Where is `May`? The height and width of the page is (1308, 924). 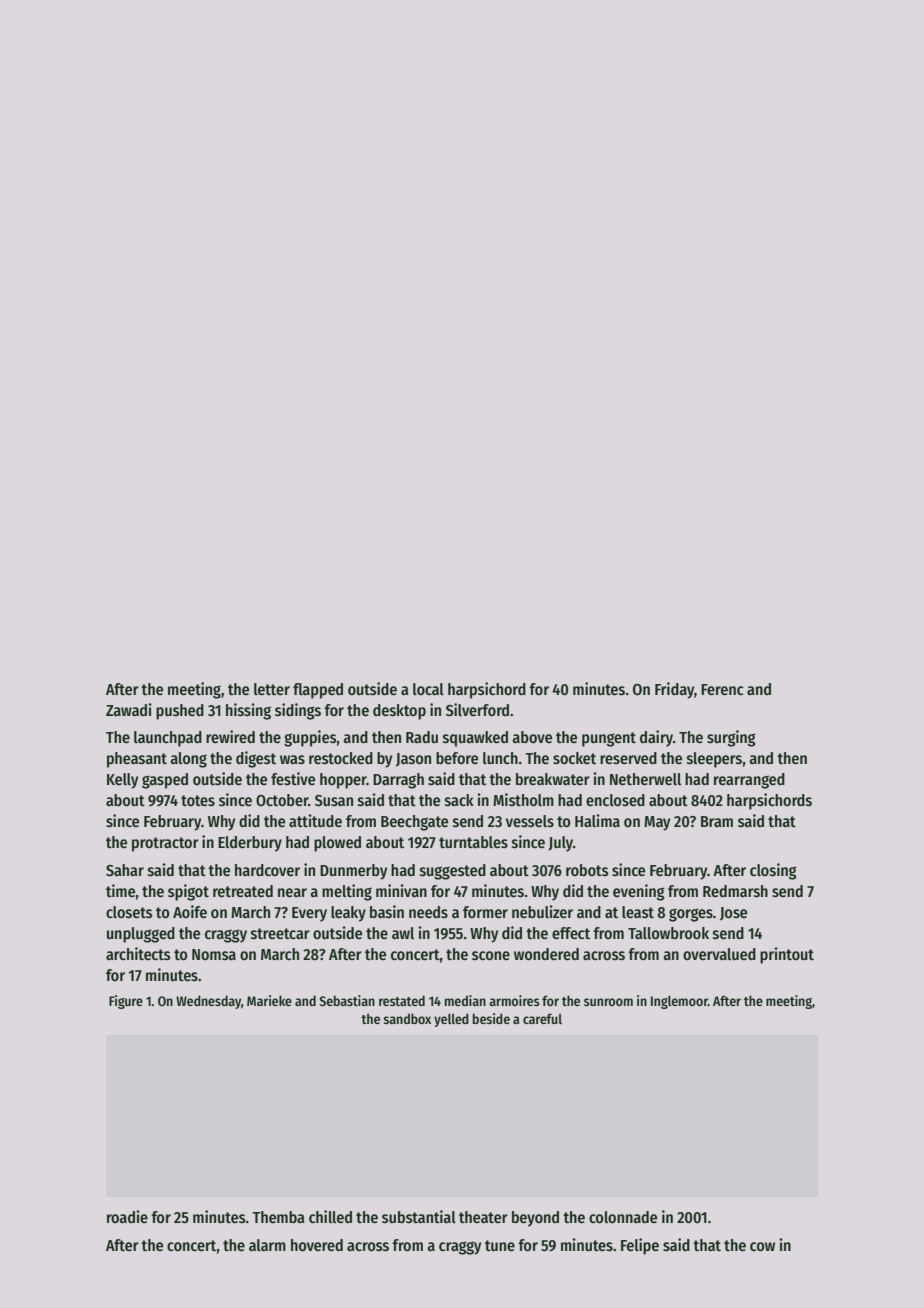
May is located at coordinates (657, 823).
